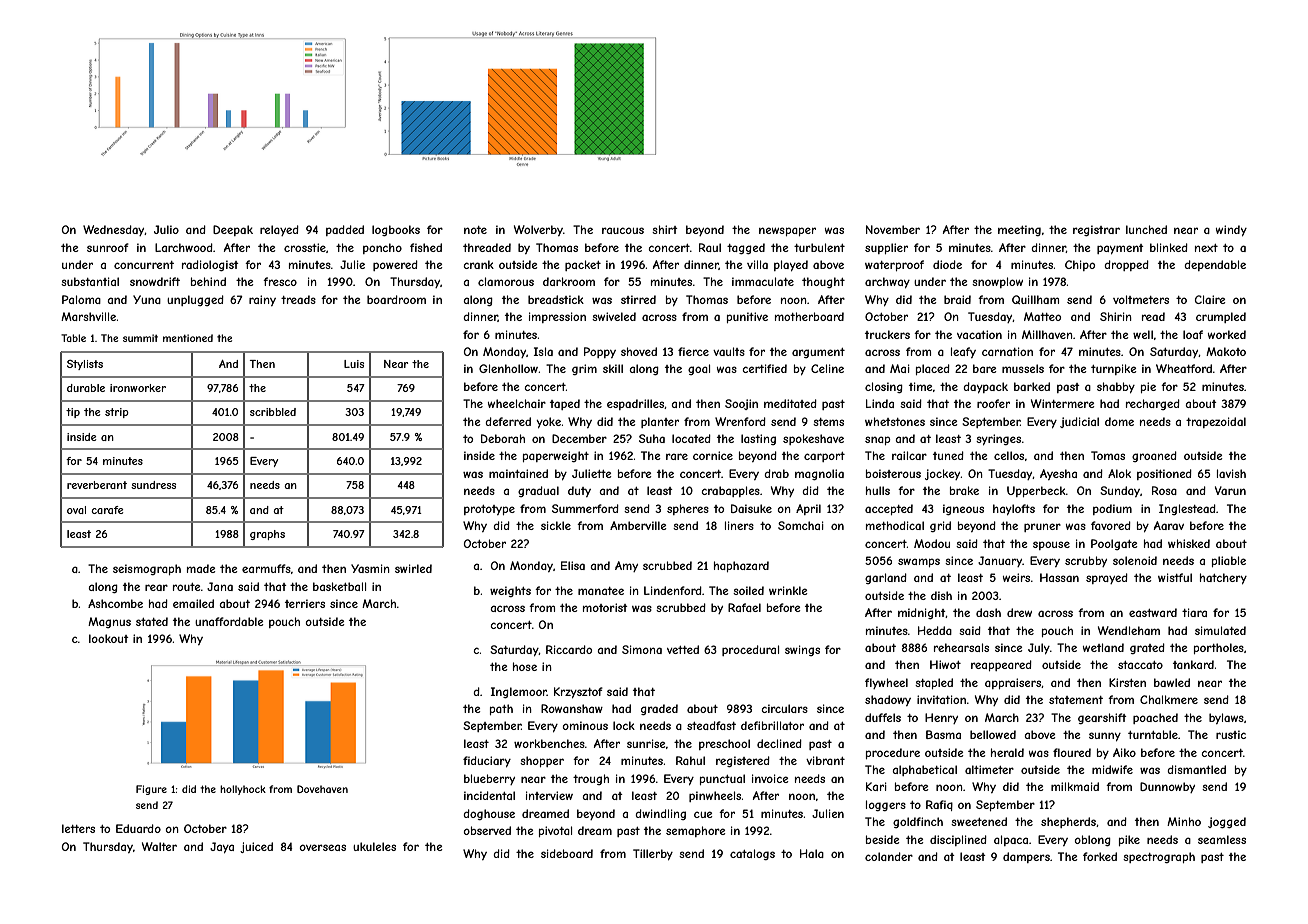 The image size is (1308, 924). Describe the element at coordinates (1148, 387) in the page. I see `pie` at that location.
